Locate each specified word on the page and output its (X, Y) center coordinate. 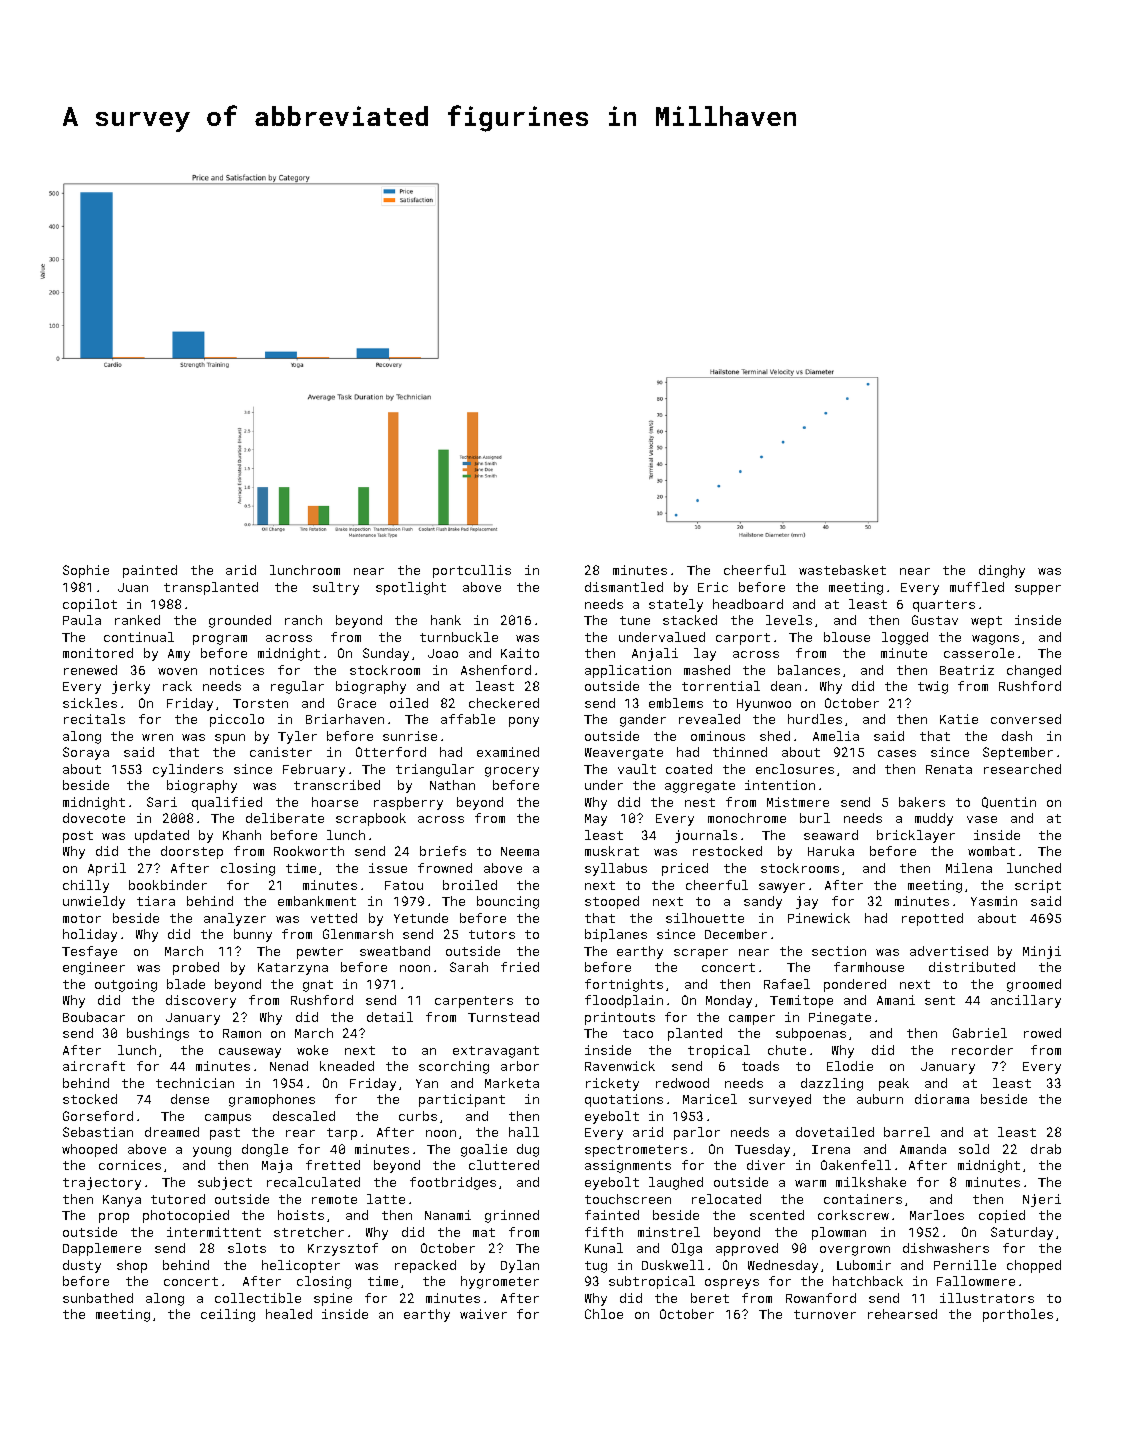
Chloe (604, 1314)
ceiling (228, 1315)
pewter (320, 953)
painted (150, 571)
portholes (1018, 1315)
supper (1038, 590)
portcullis (472, 571)
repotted (932, 919)
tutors (492, 934)
